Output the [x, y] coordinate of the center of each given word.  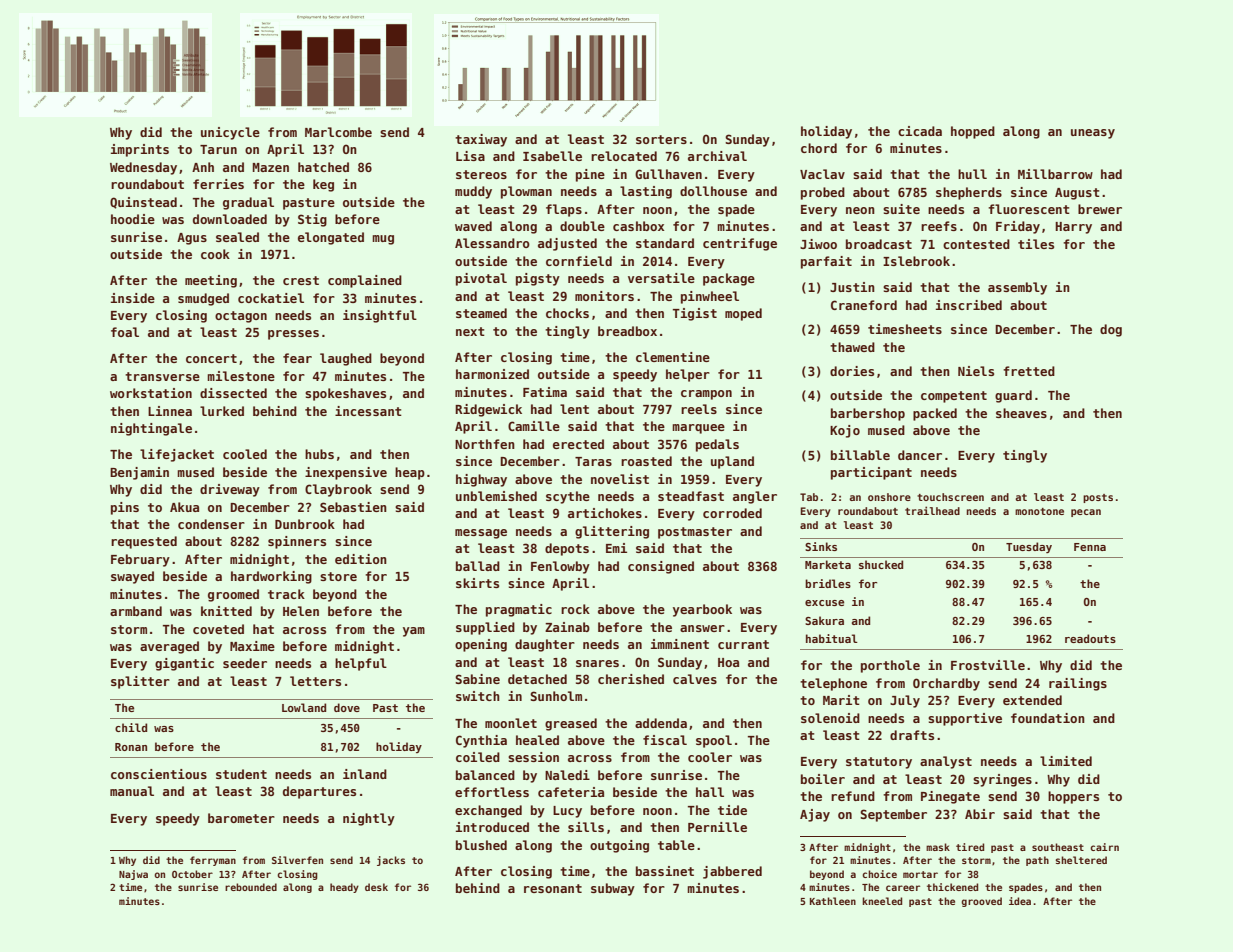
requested [144, 542]
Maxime [252, 646]
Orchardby [946, 684]
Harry [1073, 228]
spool [714, 741]
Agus [192, 239]
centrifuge [740, 244]
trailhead [932, 510]
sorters [661, 139]
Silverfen [297, 860]
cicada [920, 131]
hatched [323, 167]
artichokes [605, 513]
